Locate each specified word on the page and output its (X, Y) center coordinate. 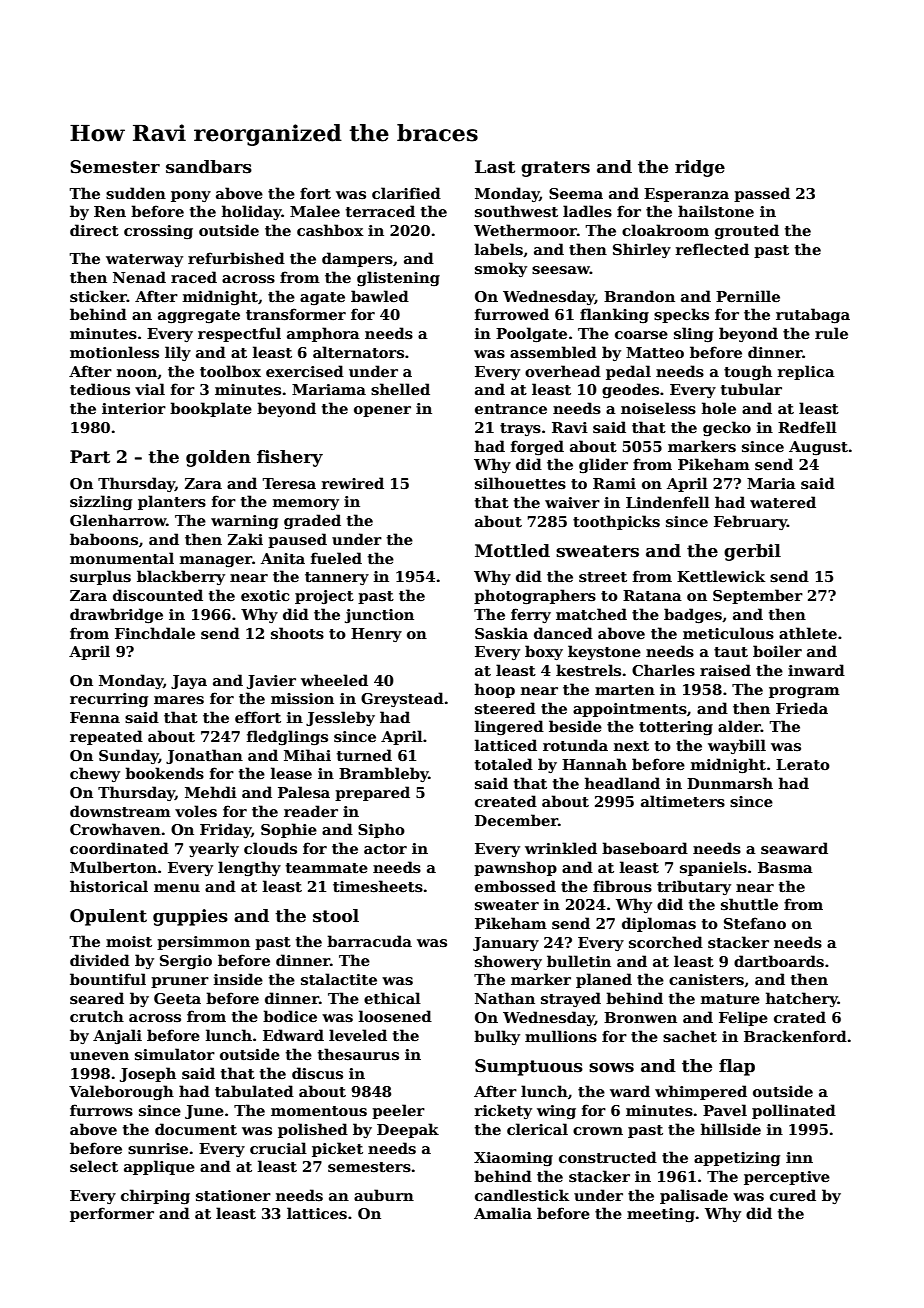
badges (693, 615)
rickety (503, 1111)
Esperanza (686, 195)
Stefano (755, 923)
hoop (495, 690)
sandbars (209, 167)
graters (555, 169)
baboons (104, 539)
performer (112, 1214)
